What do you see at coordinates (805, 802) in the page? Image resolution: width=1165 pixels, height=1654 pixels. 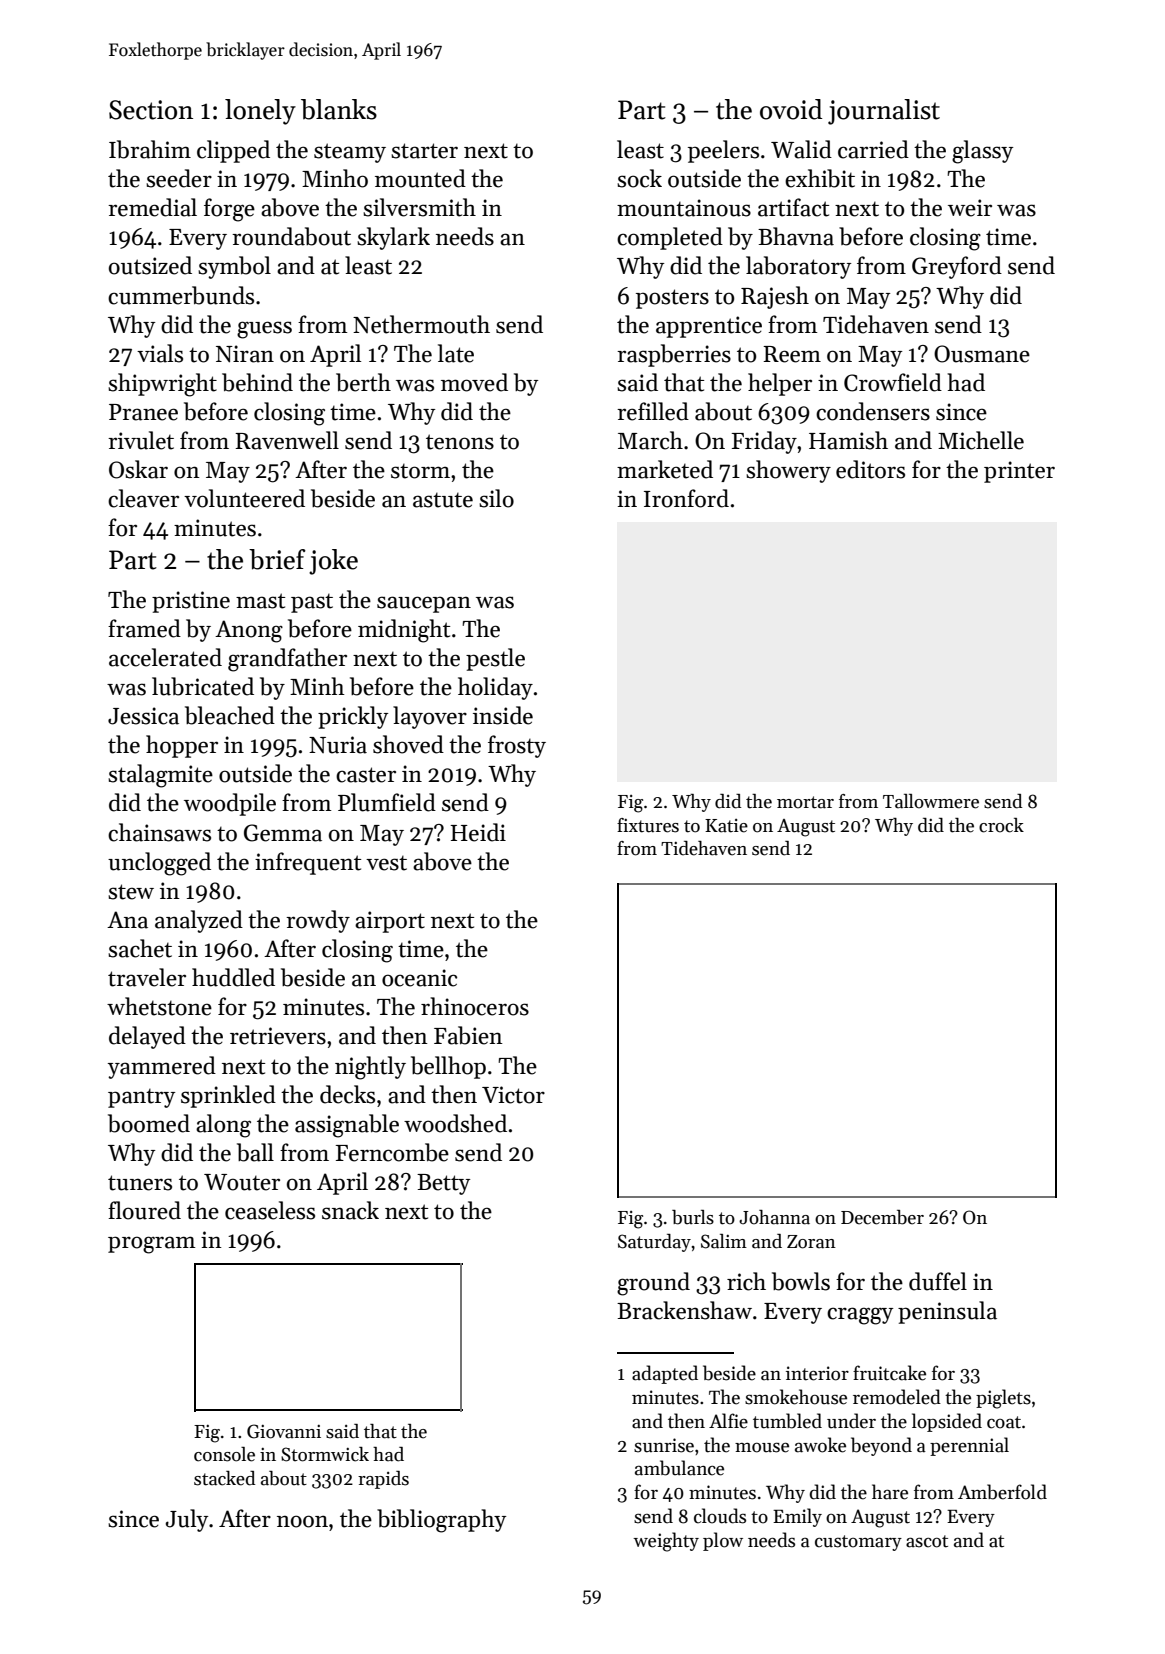 I see `mortar` at bounding box center [805, 802].
